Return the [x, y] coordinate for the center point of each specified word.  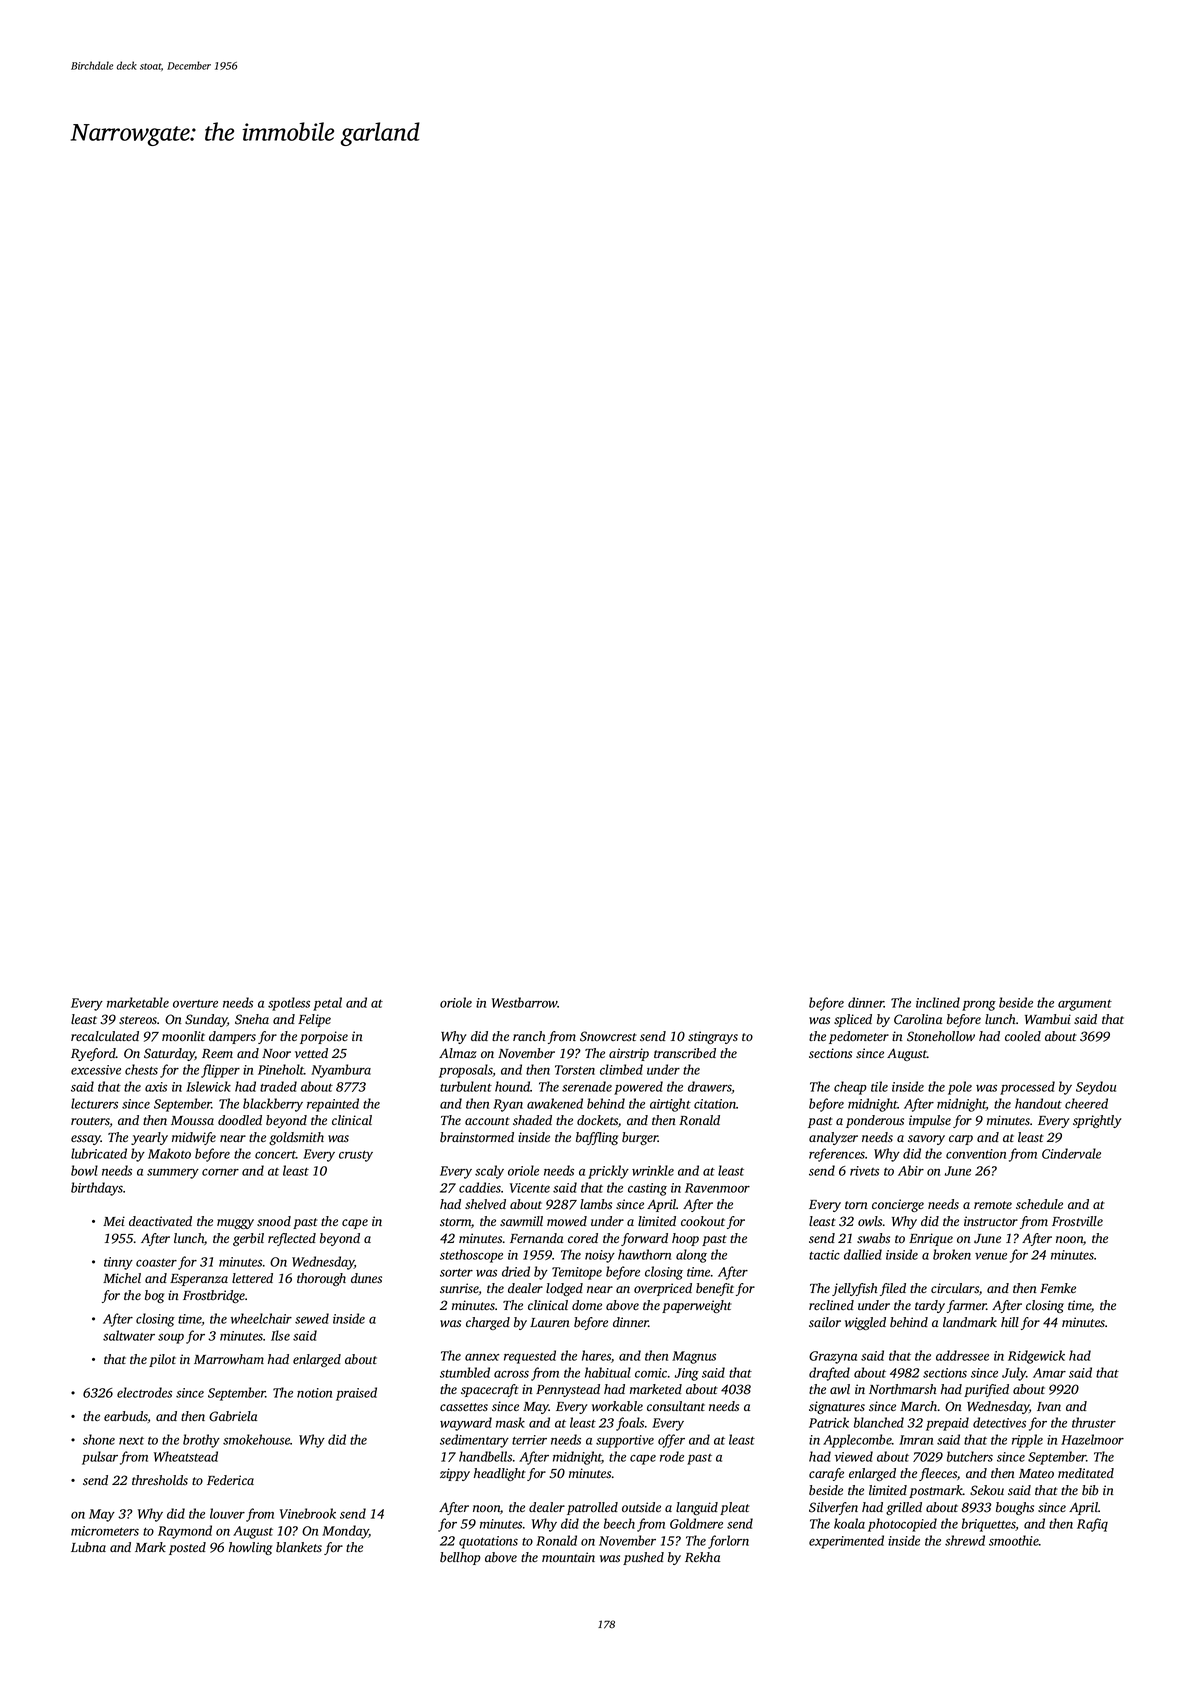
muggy [235, 1224]
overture [195, 1004]
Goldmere [696, 1523]
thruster [1094, 1422]
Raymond [185, 1532]
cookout [703, 1221]
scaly [489, 1172]
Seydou [1096, 1088]
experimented [846, 1542]
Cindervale [1071, 1153]
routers [90, 1121]
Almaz [458, 1053]
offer [671, 1441]
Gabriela [233, 1416]
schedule [1039, 1204]
